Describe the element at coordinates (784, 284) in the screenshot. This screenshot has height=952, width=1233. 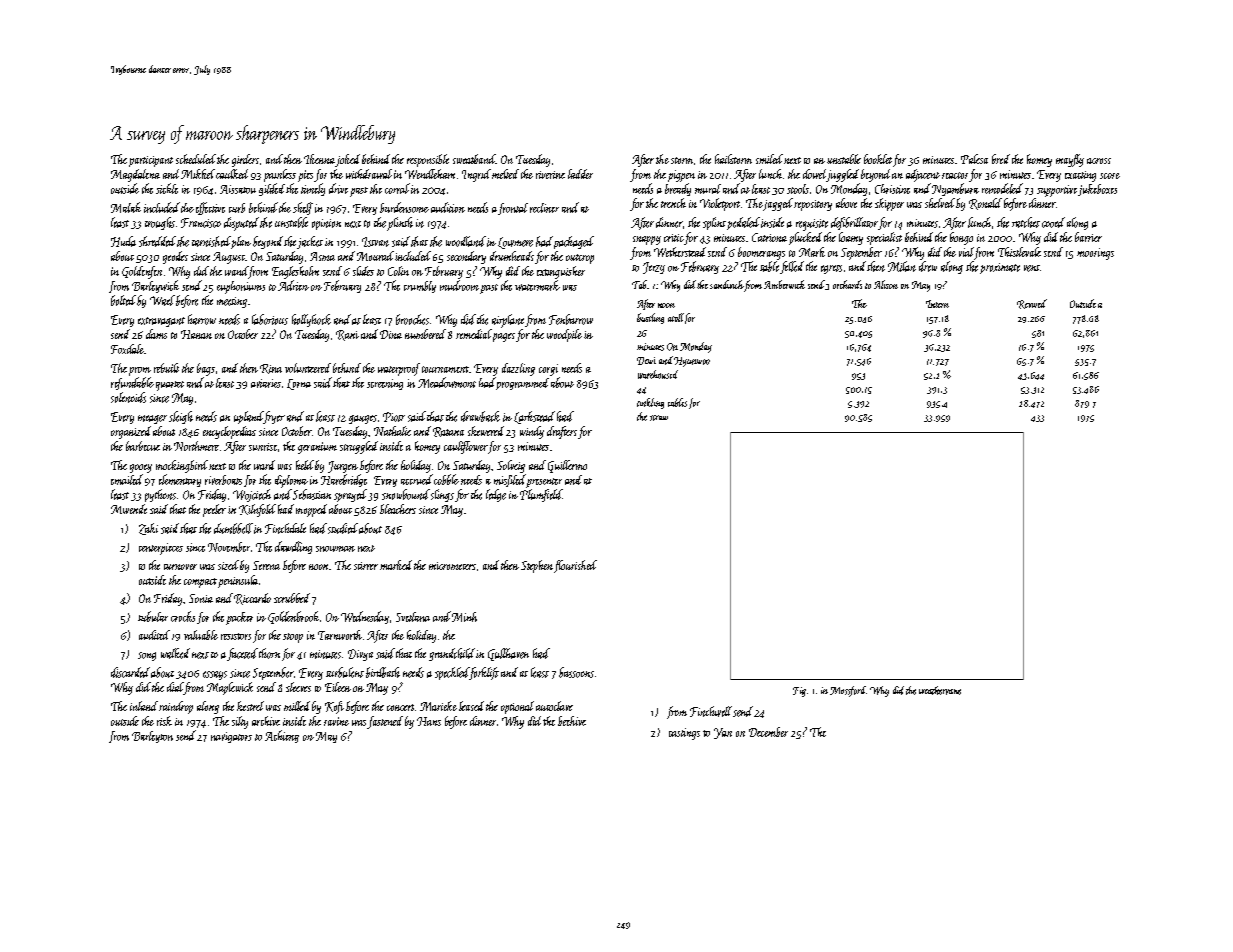
I see `Amberwick` at that location.
